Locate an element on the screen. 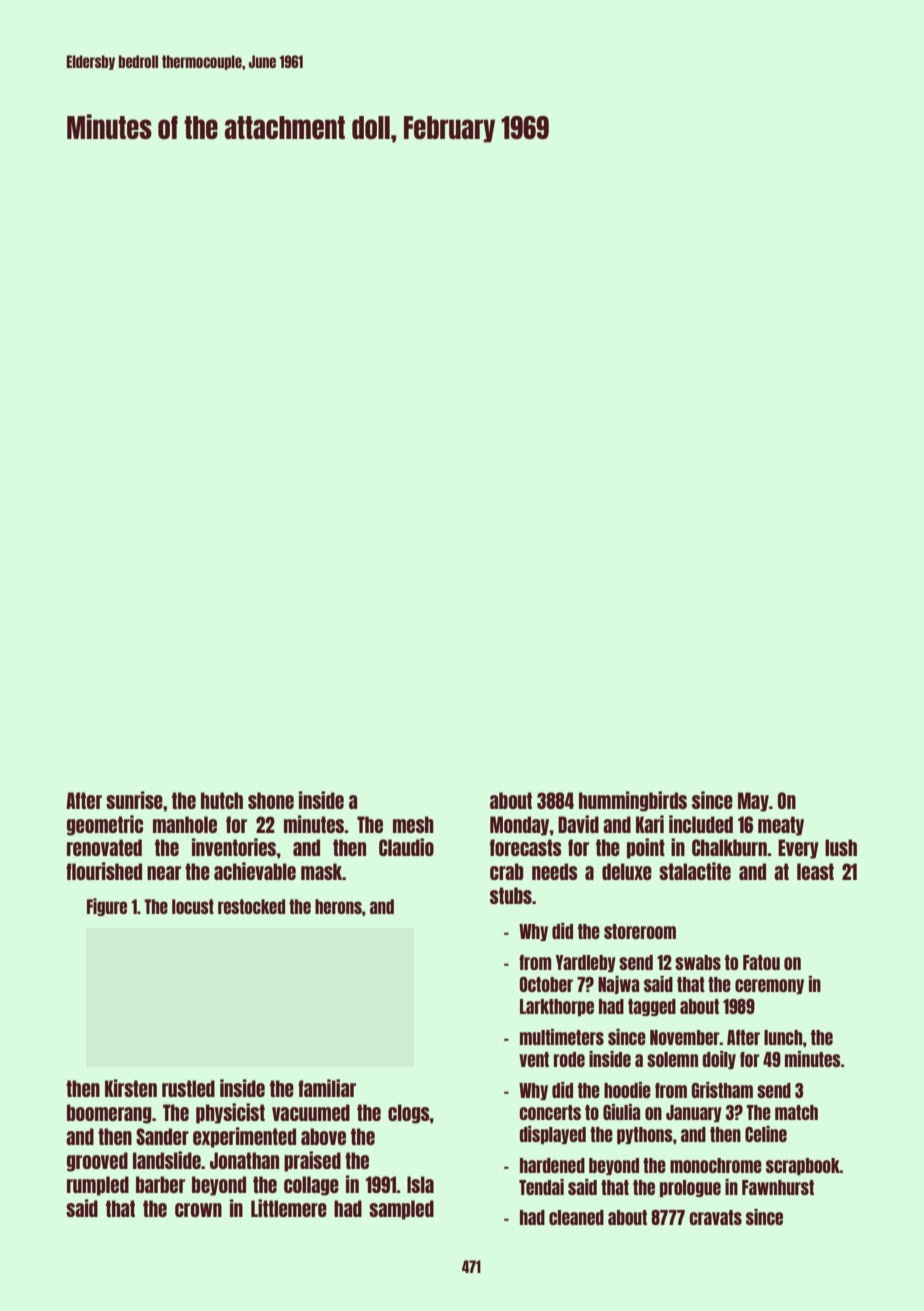  shone is located at coordinates (271, 800).
